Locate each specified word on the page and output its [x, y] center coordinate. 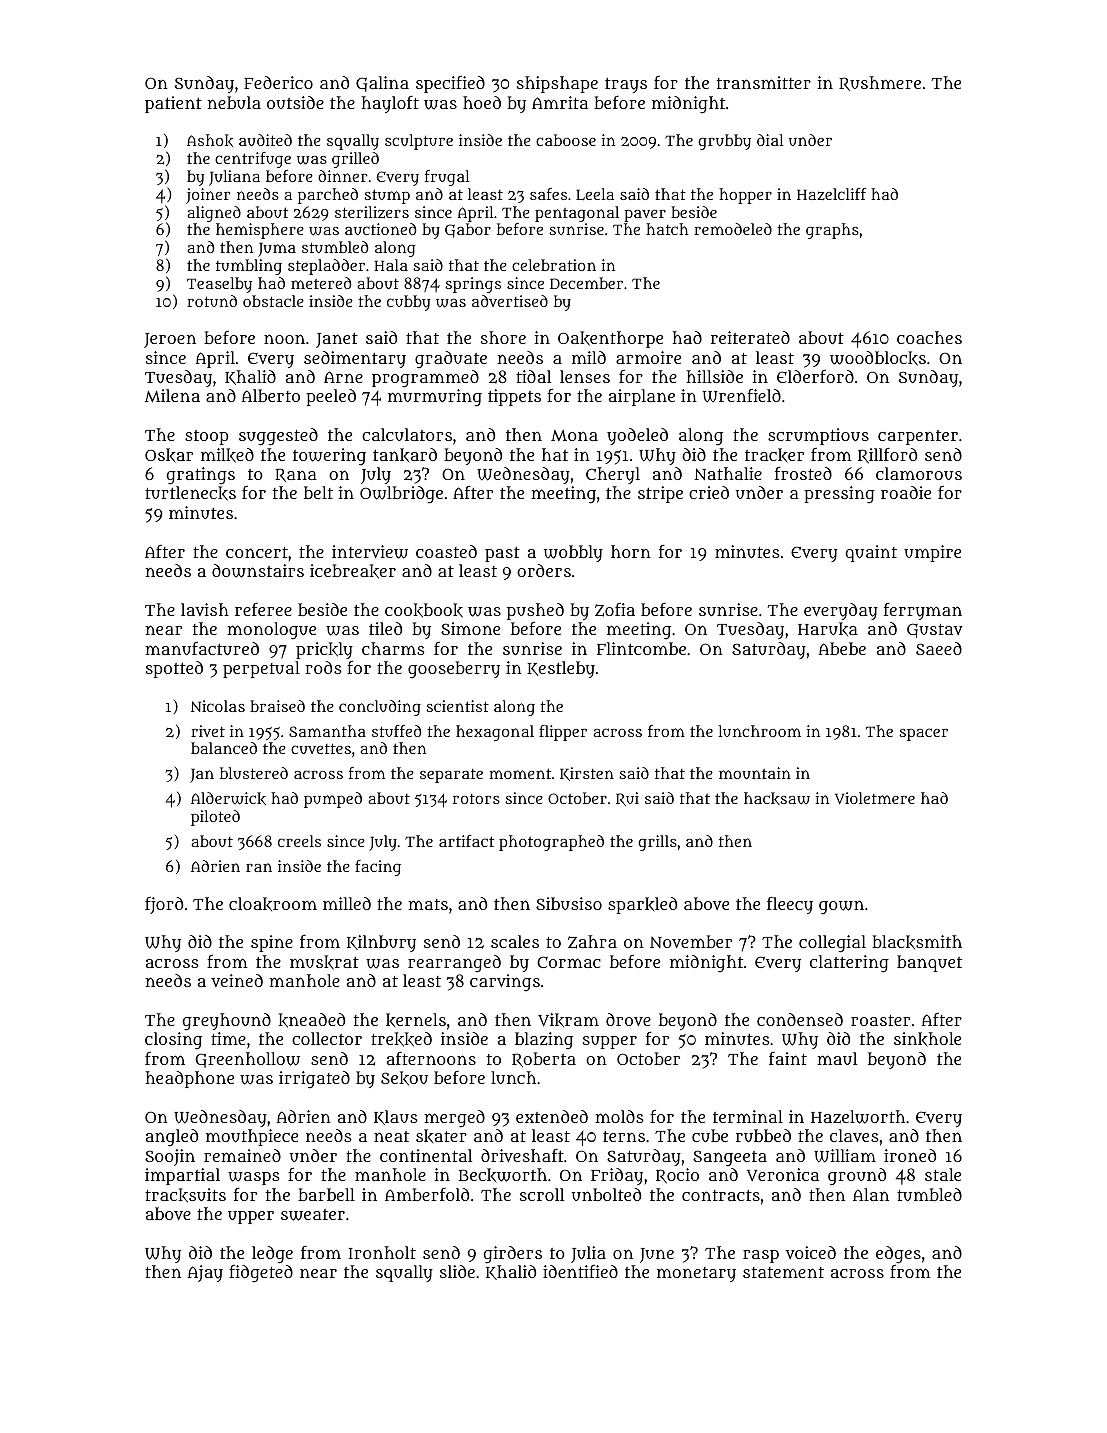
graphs [832, 231]
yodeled [637, 436]
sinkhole [927, 1039]
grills [657, 843]
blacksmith [917, 942]
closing [173, 1040]
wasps [254, 1178]
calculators [407, 434]
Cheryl [613, 475]
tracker [774, 455]
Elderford [815, 376]
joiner [208, 196]
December [586, 283]
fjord [164, 905]
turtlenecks [190, 493]
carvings [505, 982]
